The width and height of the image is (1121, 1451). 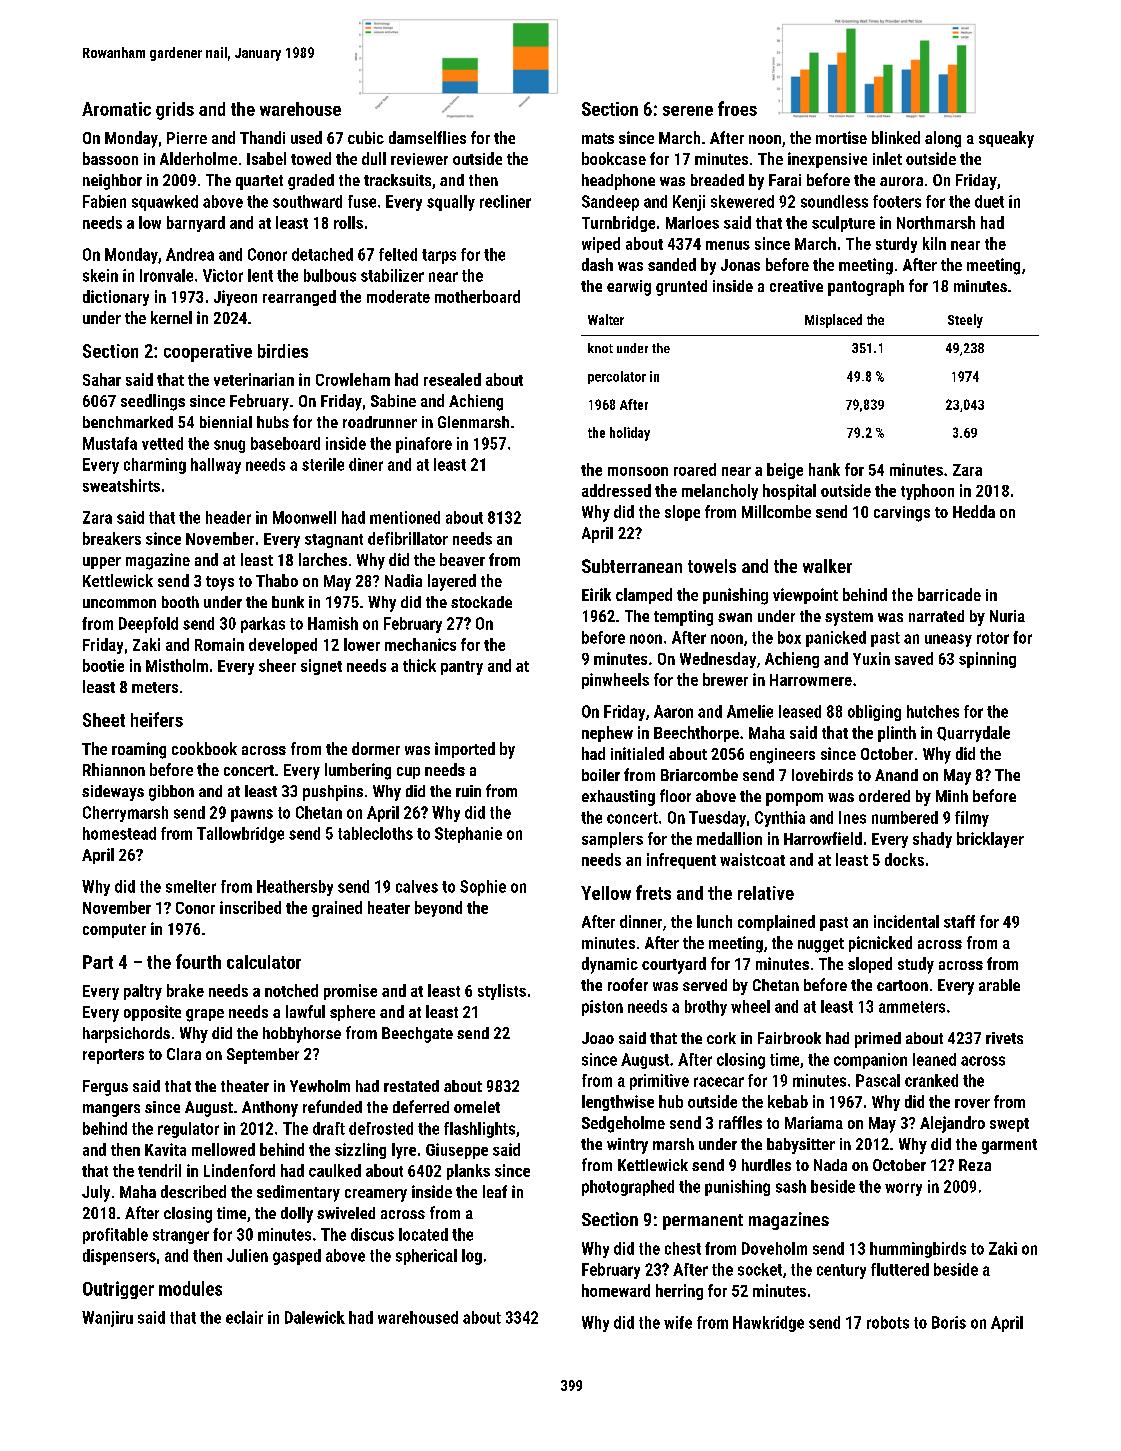 What do you see at coordinates (244, 1317) in the image?
I see `eclair` at bounding box center [244, 1317].
